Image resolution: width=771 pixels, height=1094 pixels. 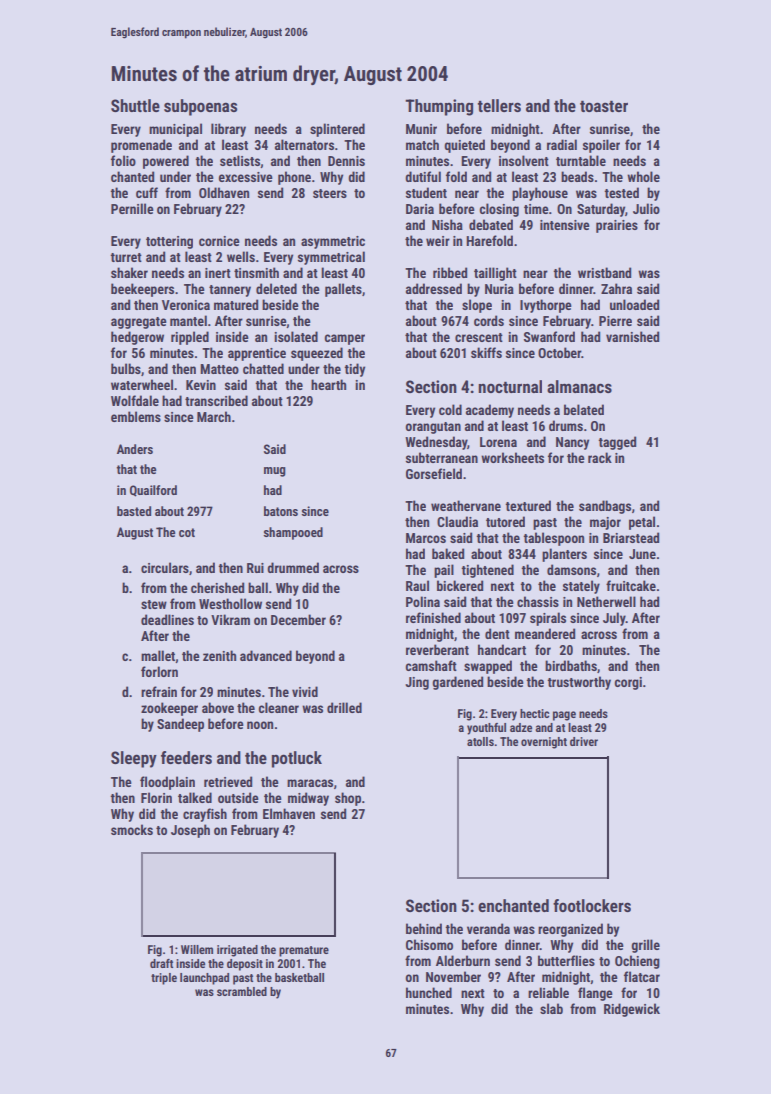 I want to click on December, so click(x=298, y=619).
